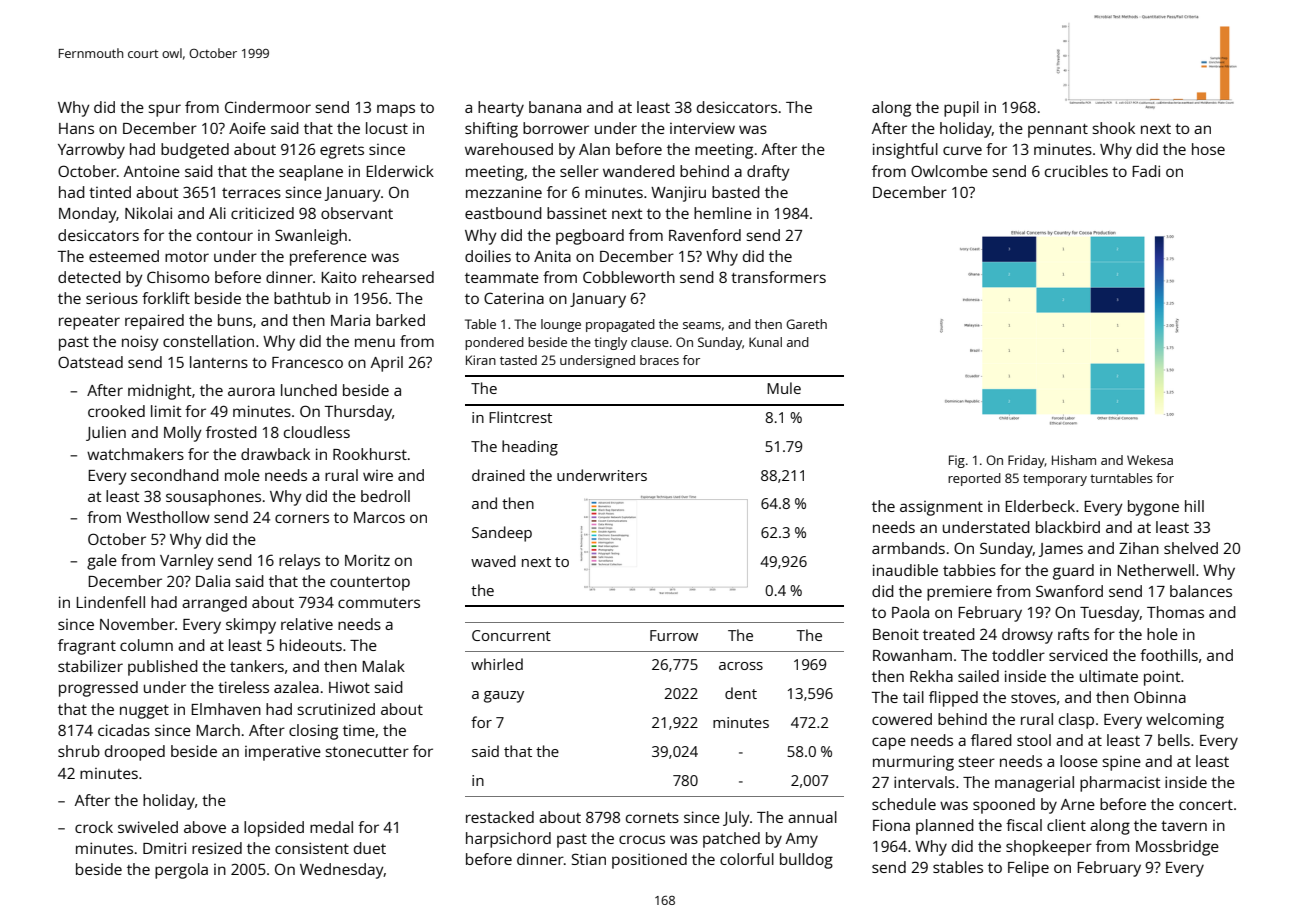 The width and height of the screenshot is (1308, 924). What do you see at coordinates (639, 171) in the screenshot?
I see `wandered` at bounding box center [639, 171].
